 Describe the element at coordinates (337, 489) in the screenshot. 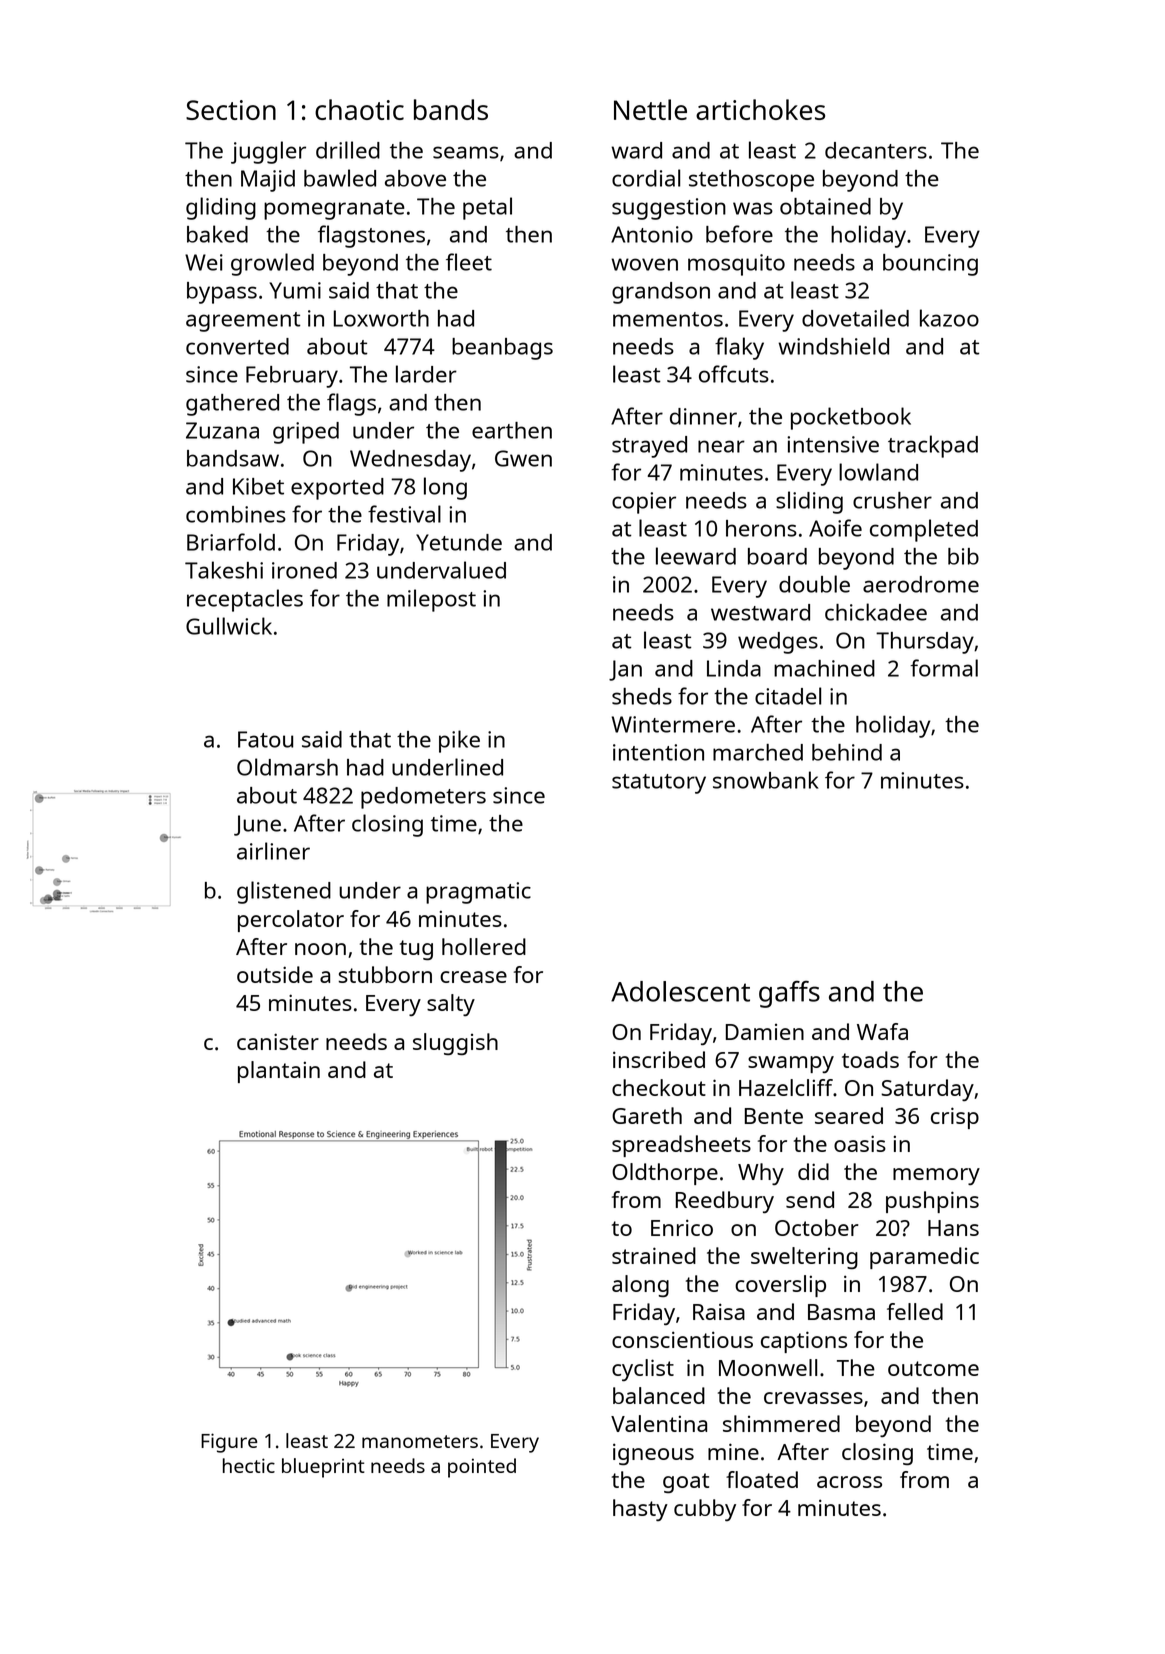

I see `exported` at that location.
